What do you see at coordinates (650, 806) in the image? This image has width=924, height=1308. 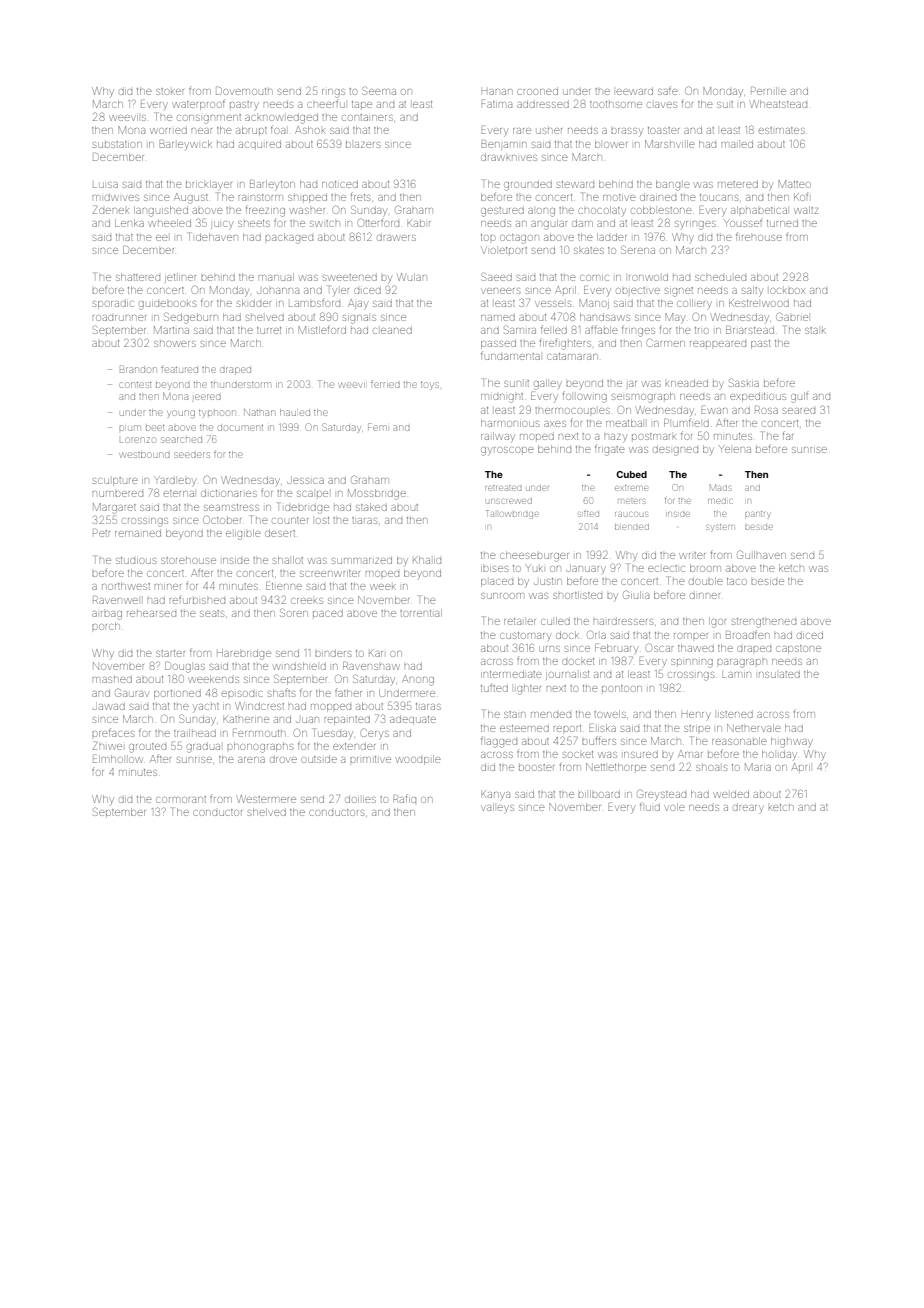 I see `fluid` at bounding box center [650, 806].
